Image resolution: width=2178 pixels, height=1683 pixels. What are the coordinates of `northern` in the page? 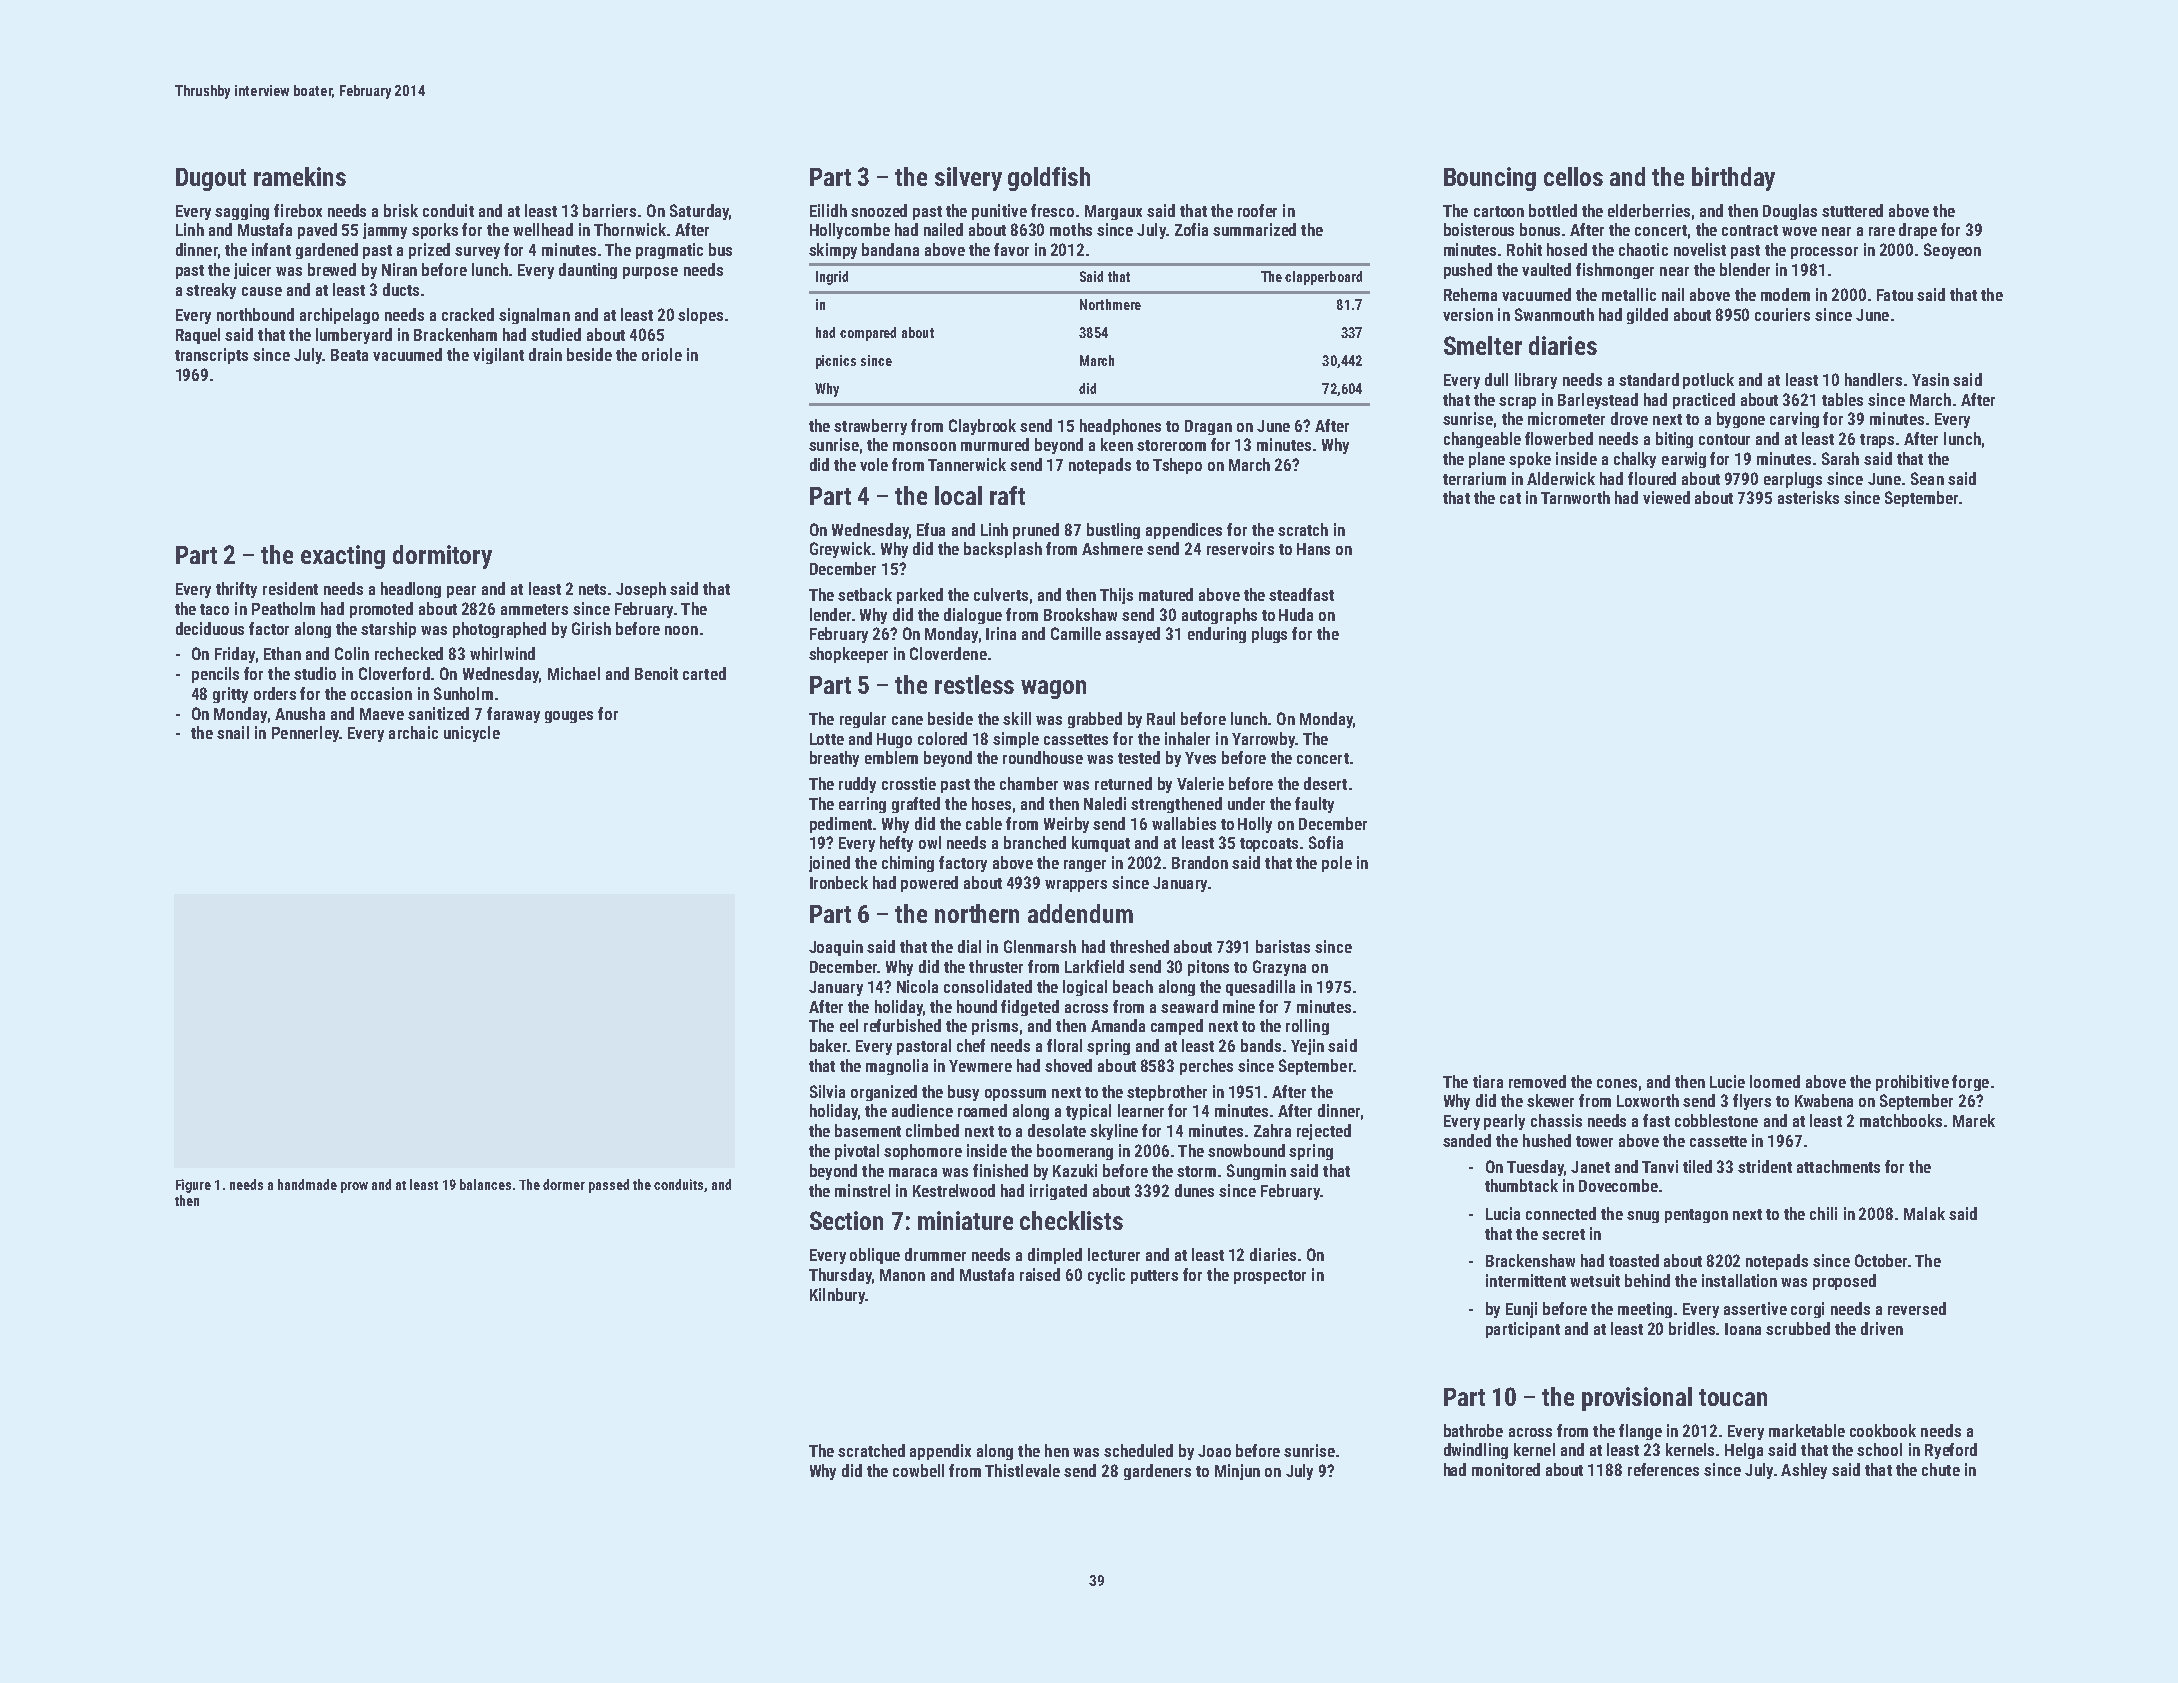 It's located at (977, 913).
